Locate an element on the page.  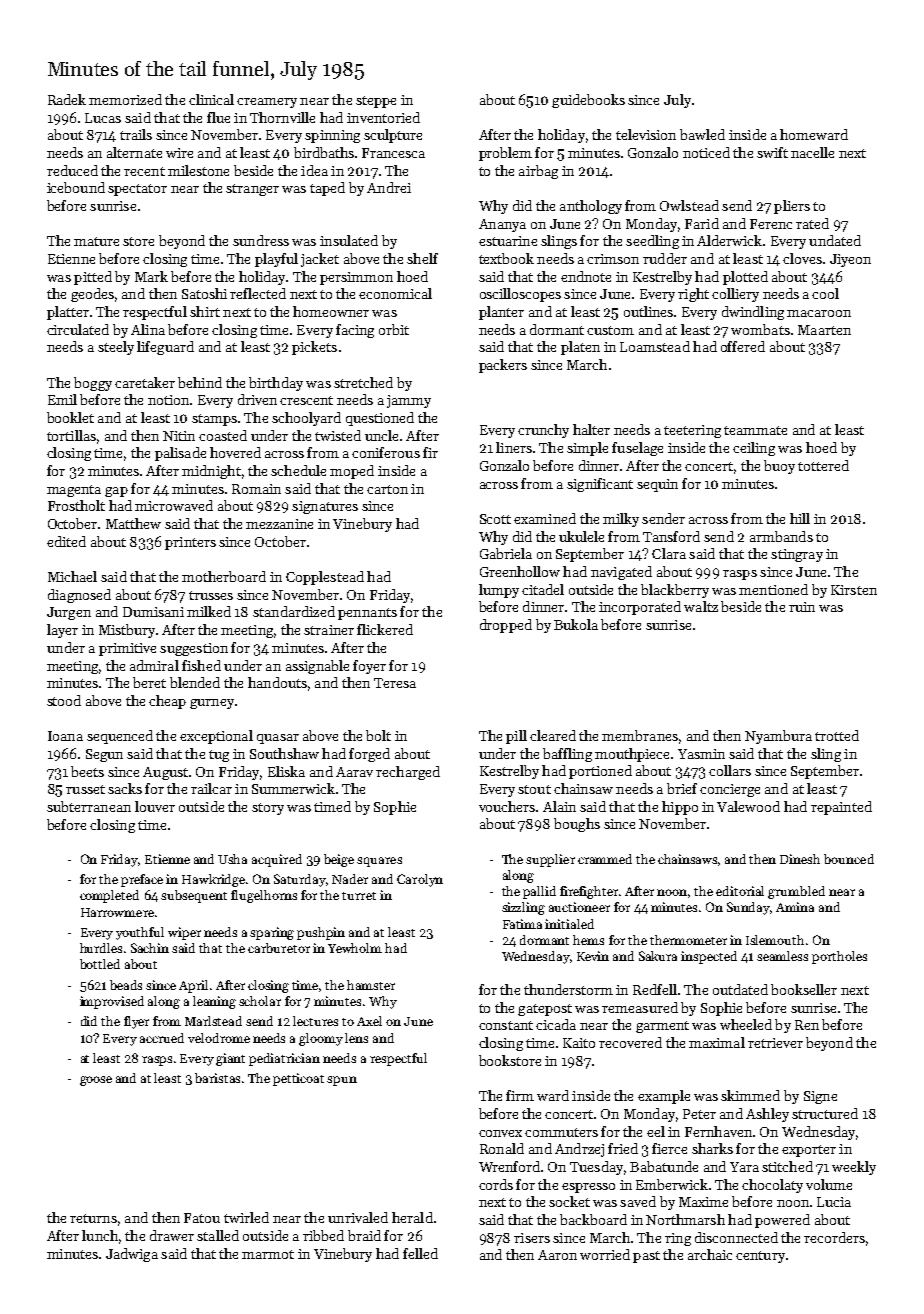
crammed is located at coordinates (605, 859).
